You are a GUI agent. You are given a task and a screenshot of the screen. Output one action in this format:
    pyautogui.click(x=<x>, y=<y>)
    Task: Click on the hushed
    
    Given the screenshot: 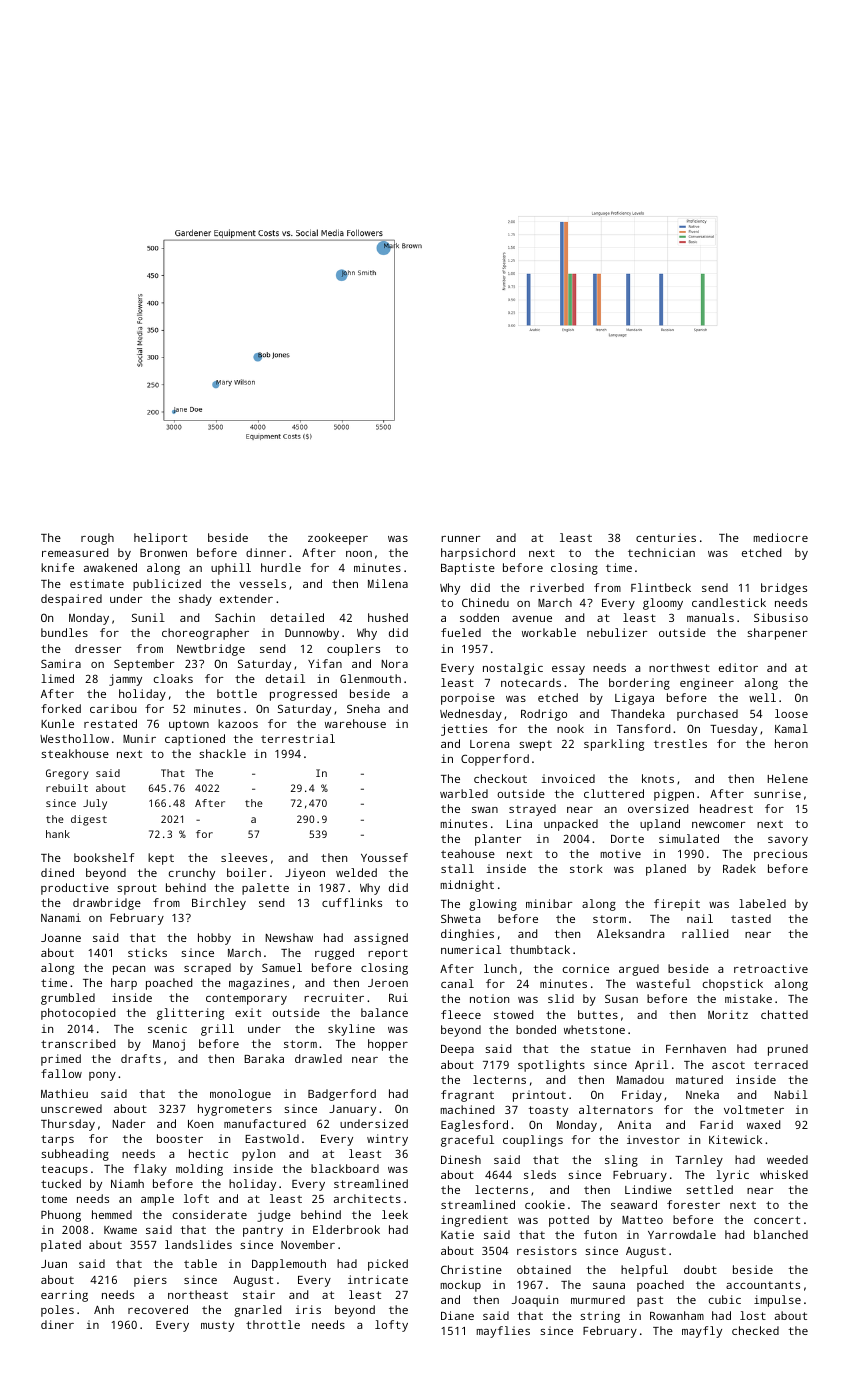 What is the action you would take?
    pyautogui.click(x=388, y=617)
